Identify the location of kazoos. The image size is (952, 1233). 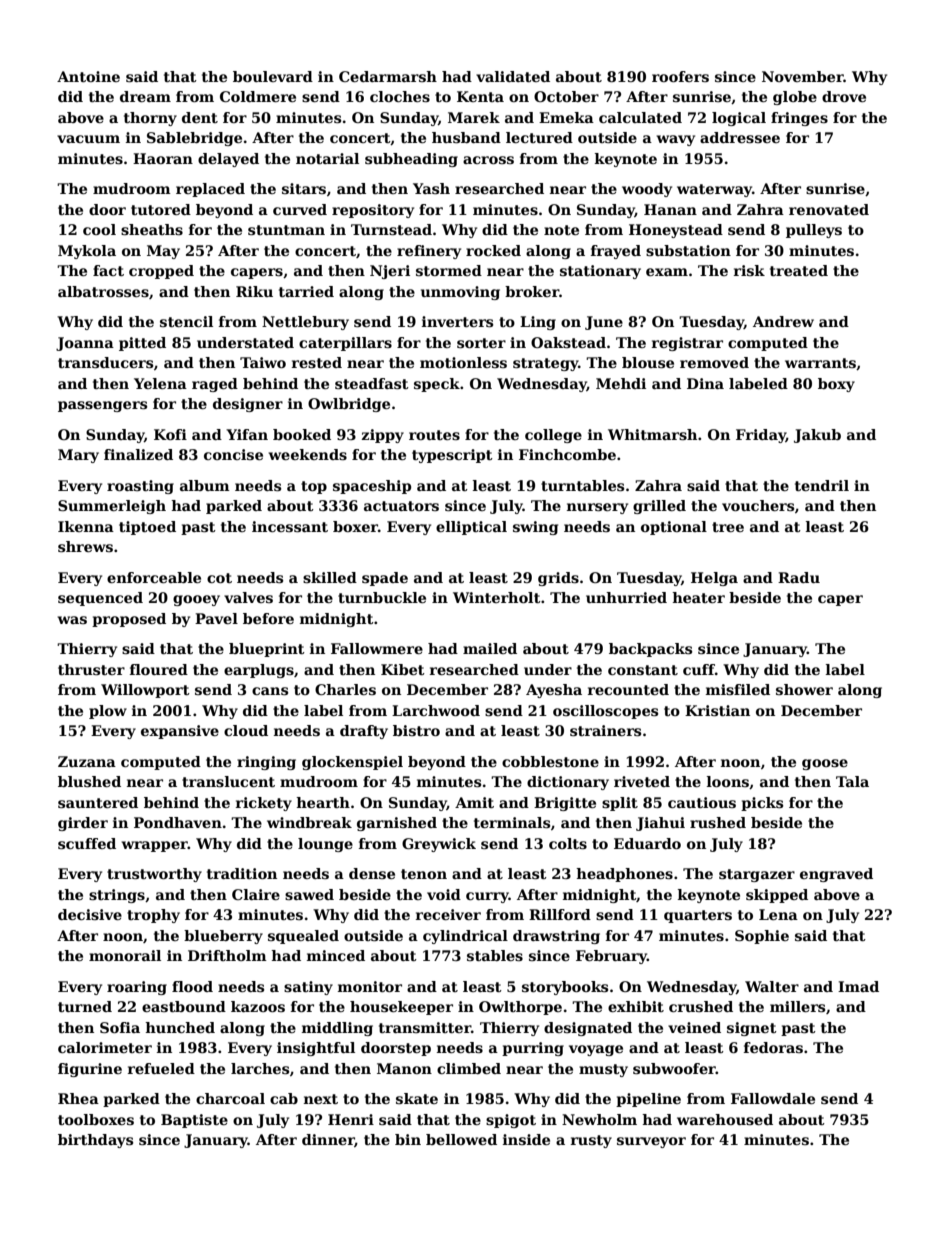
(258, 1006).
